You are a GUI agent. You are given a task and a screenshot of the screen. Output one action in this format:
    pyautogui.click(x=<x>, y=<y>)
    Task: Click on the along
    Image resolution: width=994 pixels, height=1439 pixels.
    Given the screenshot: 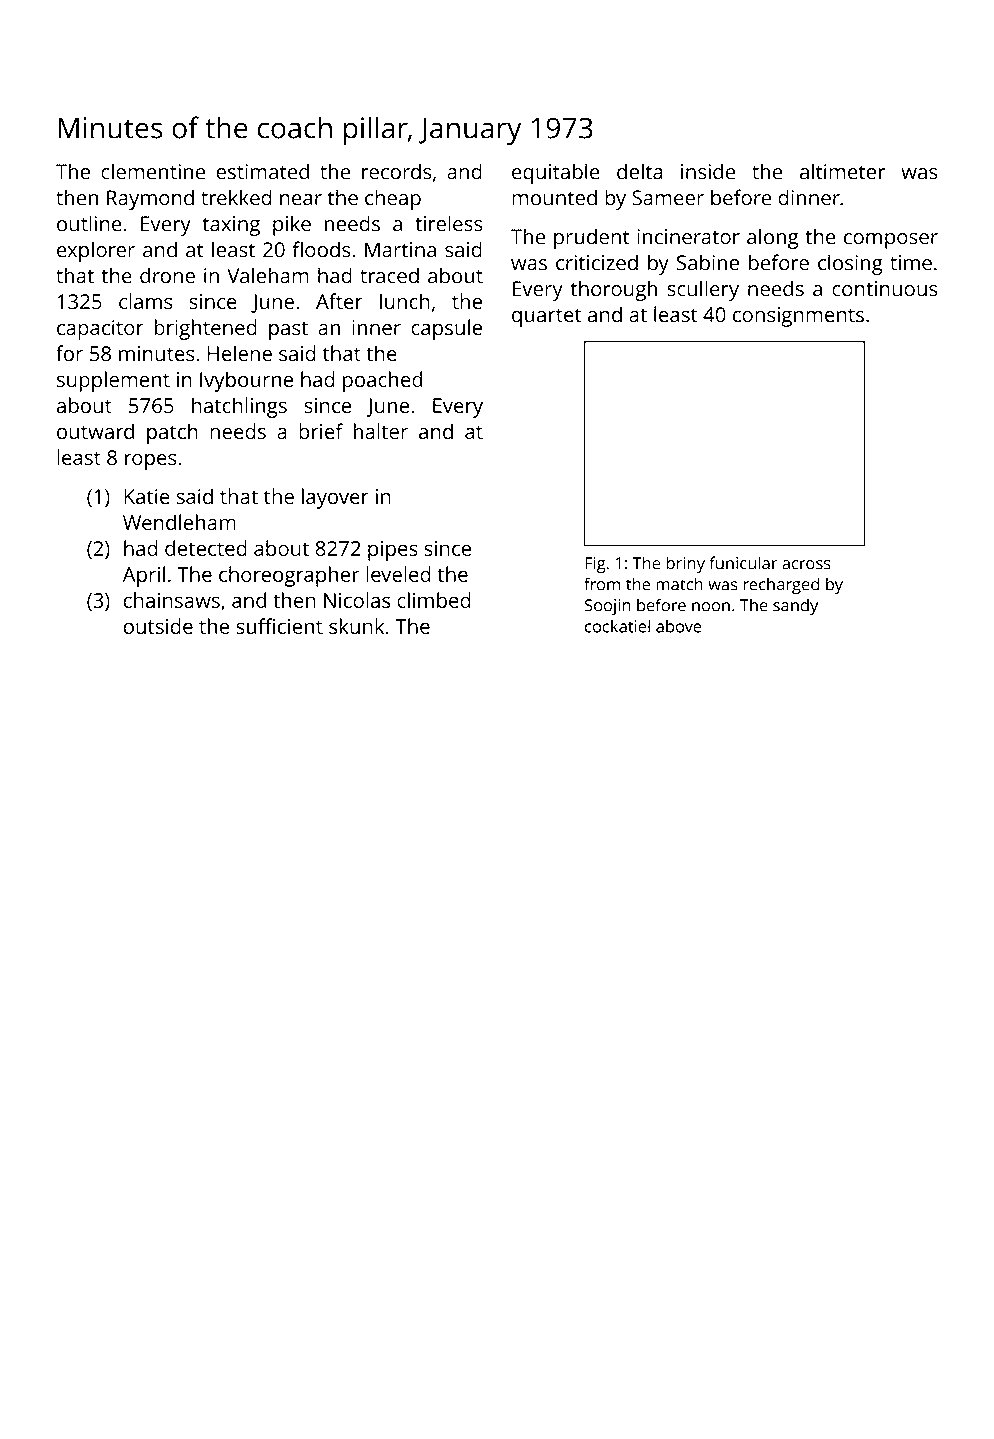 What is the action you would take?
    pyautogui.click(x=773, y=238)
